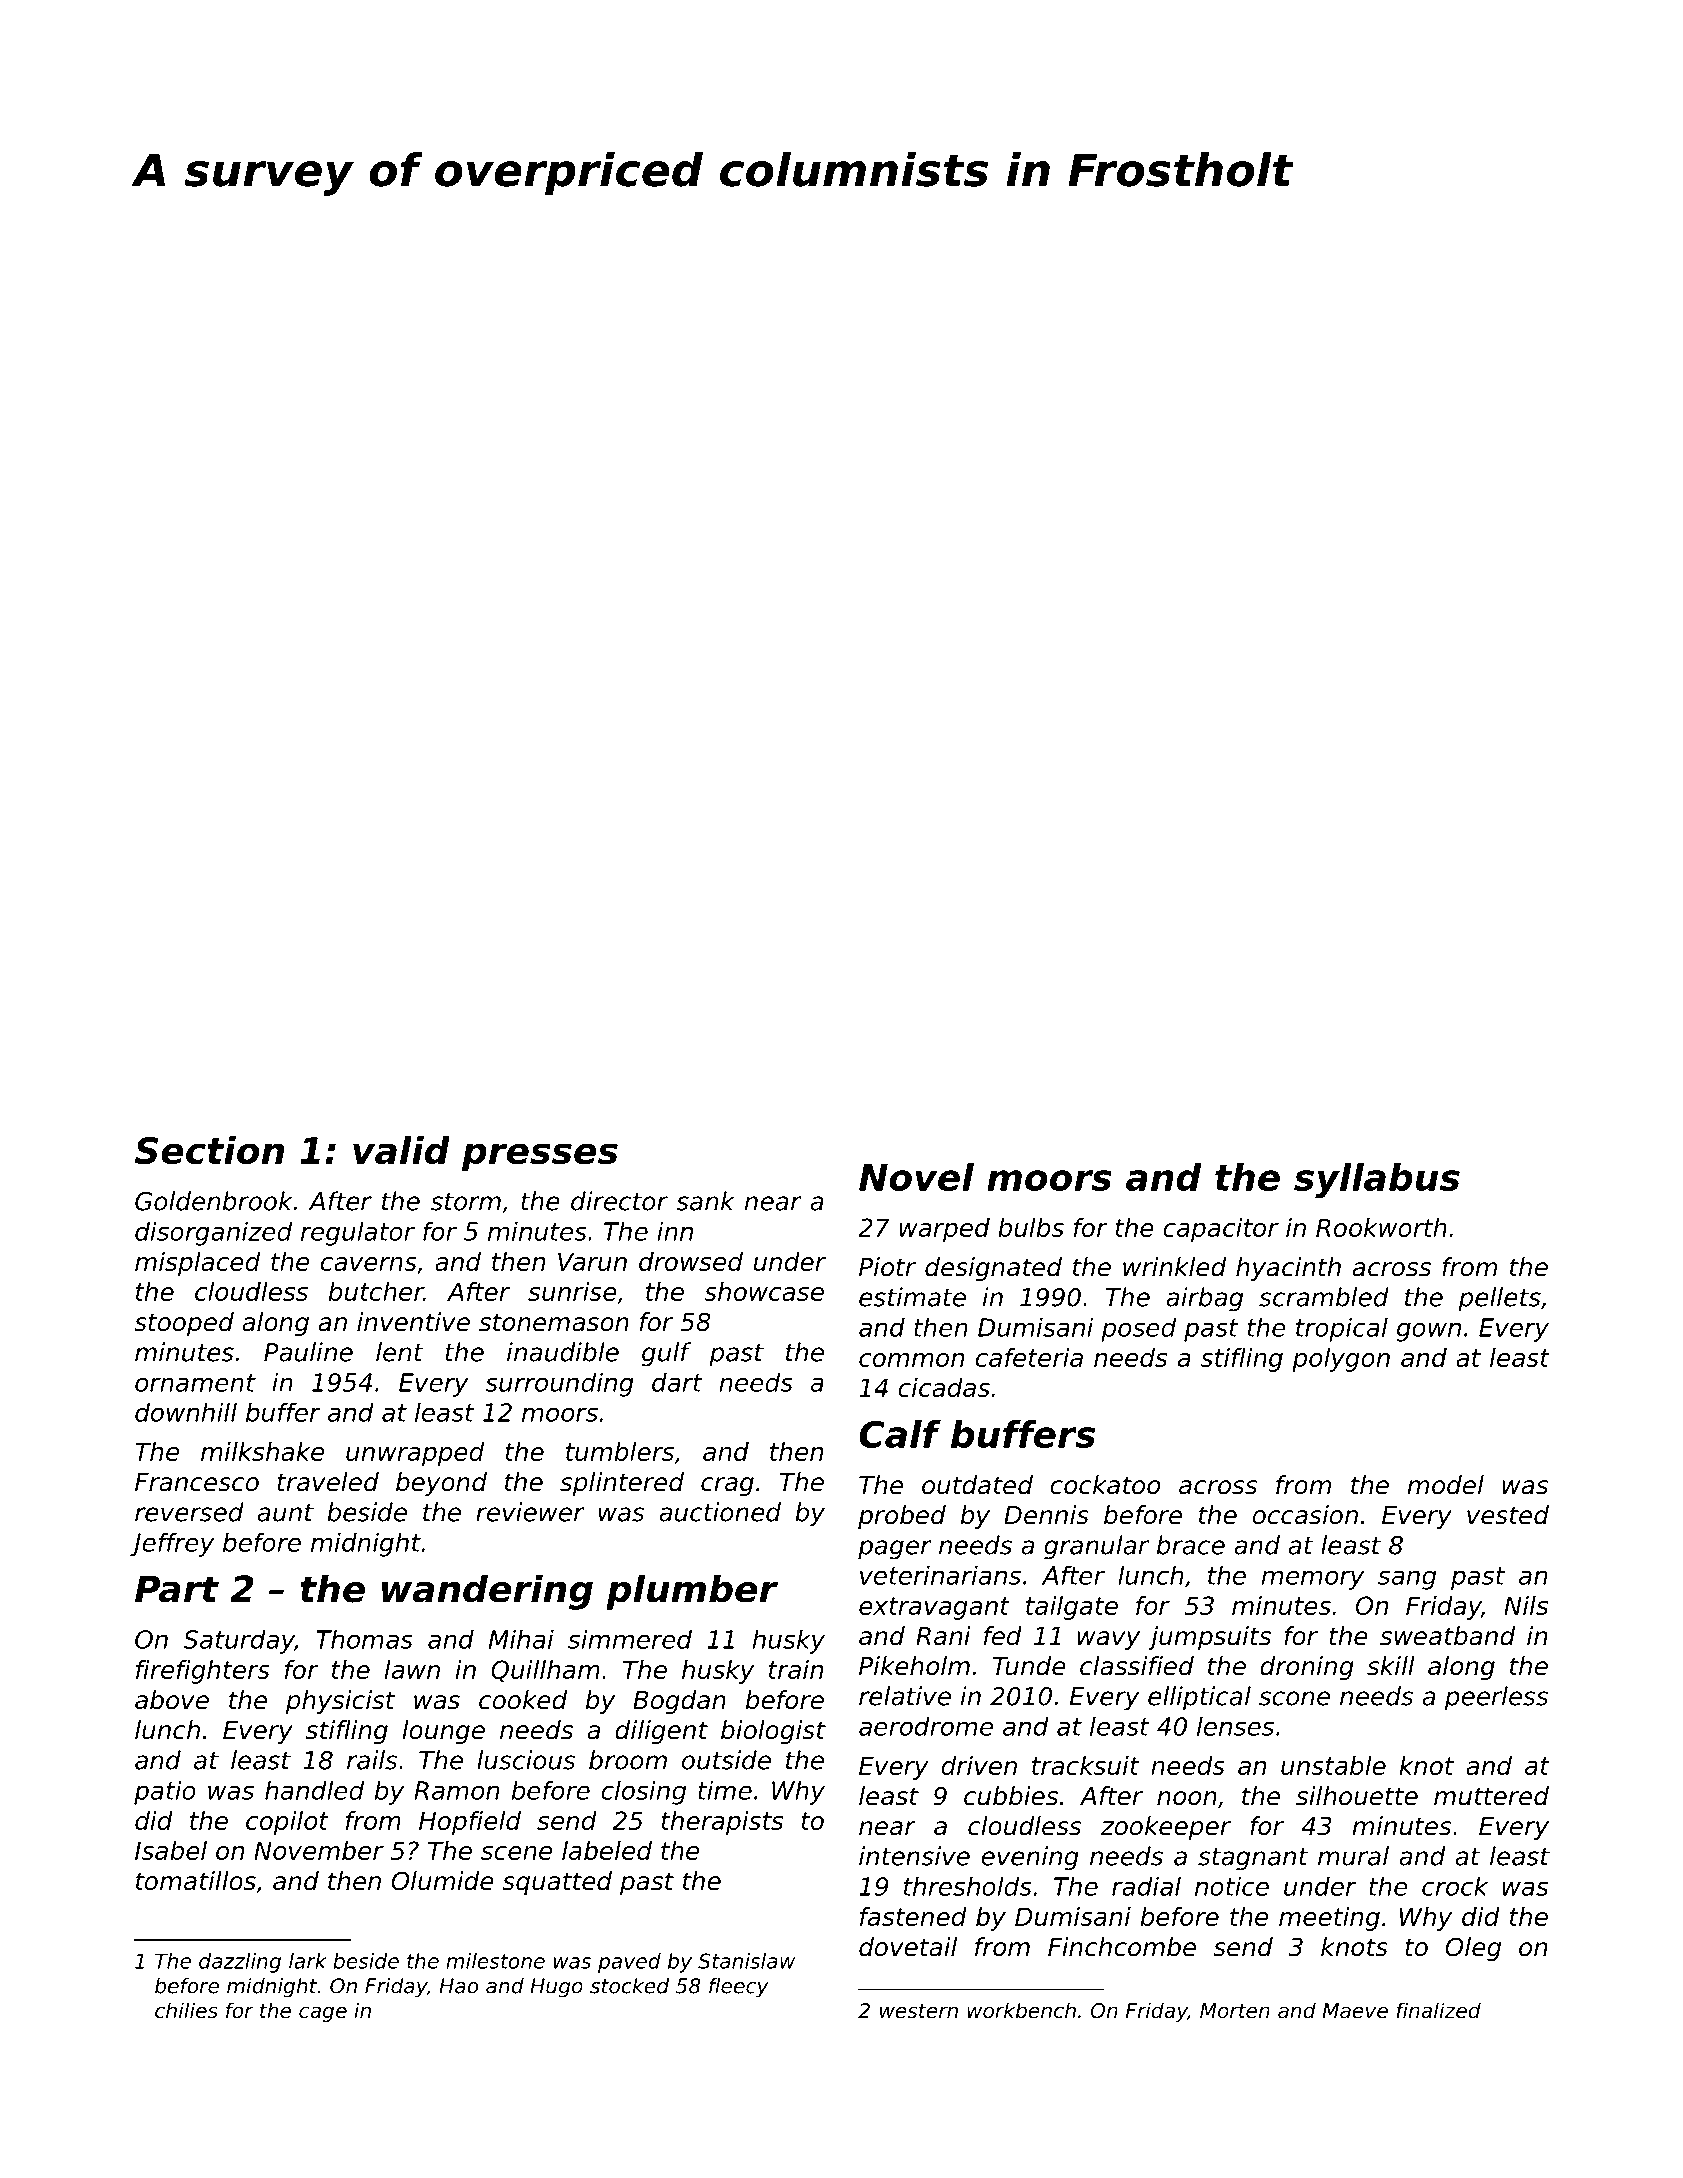 The height and width of the screenshot is (2178, 1683). I want to click on model, so click(1445, 1485).
